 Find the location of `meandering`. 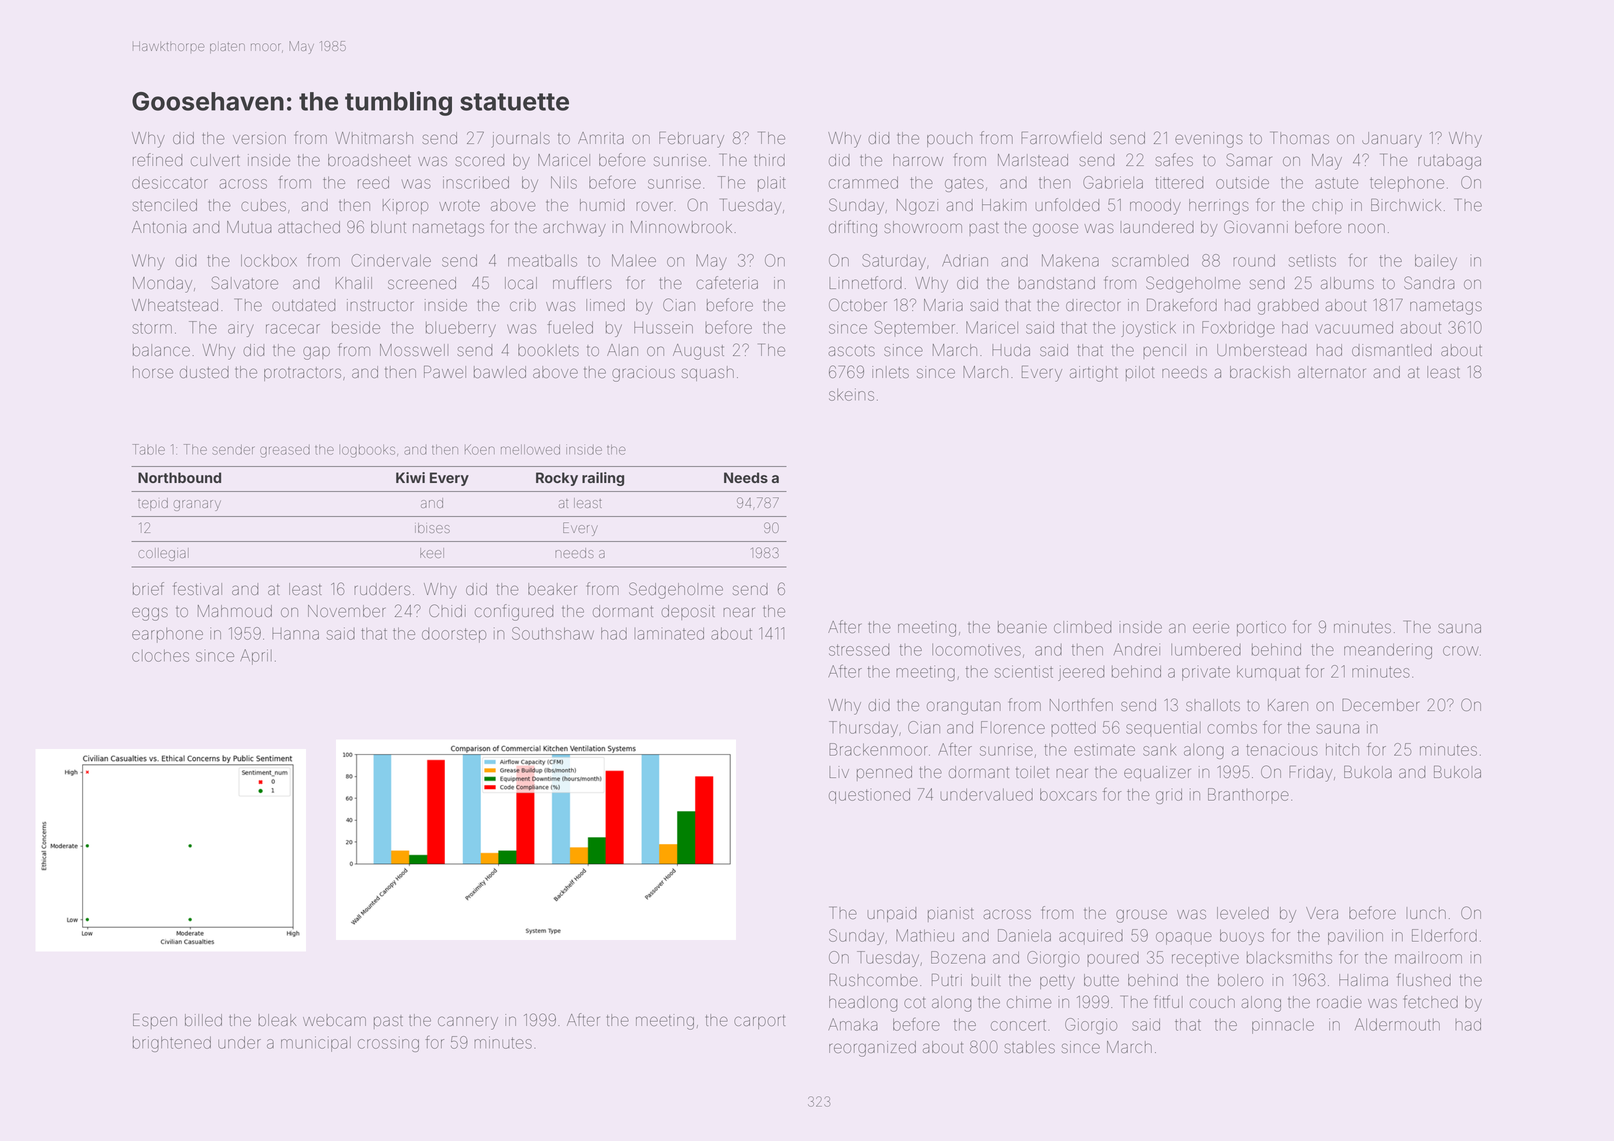

meandering is located at coordinates (1388, 651).
